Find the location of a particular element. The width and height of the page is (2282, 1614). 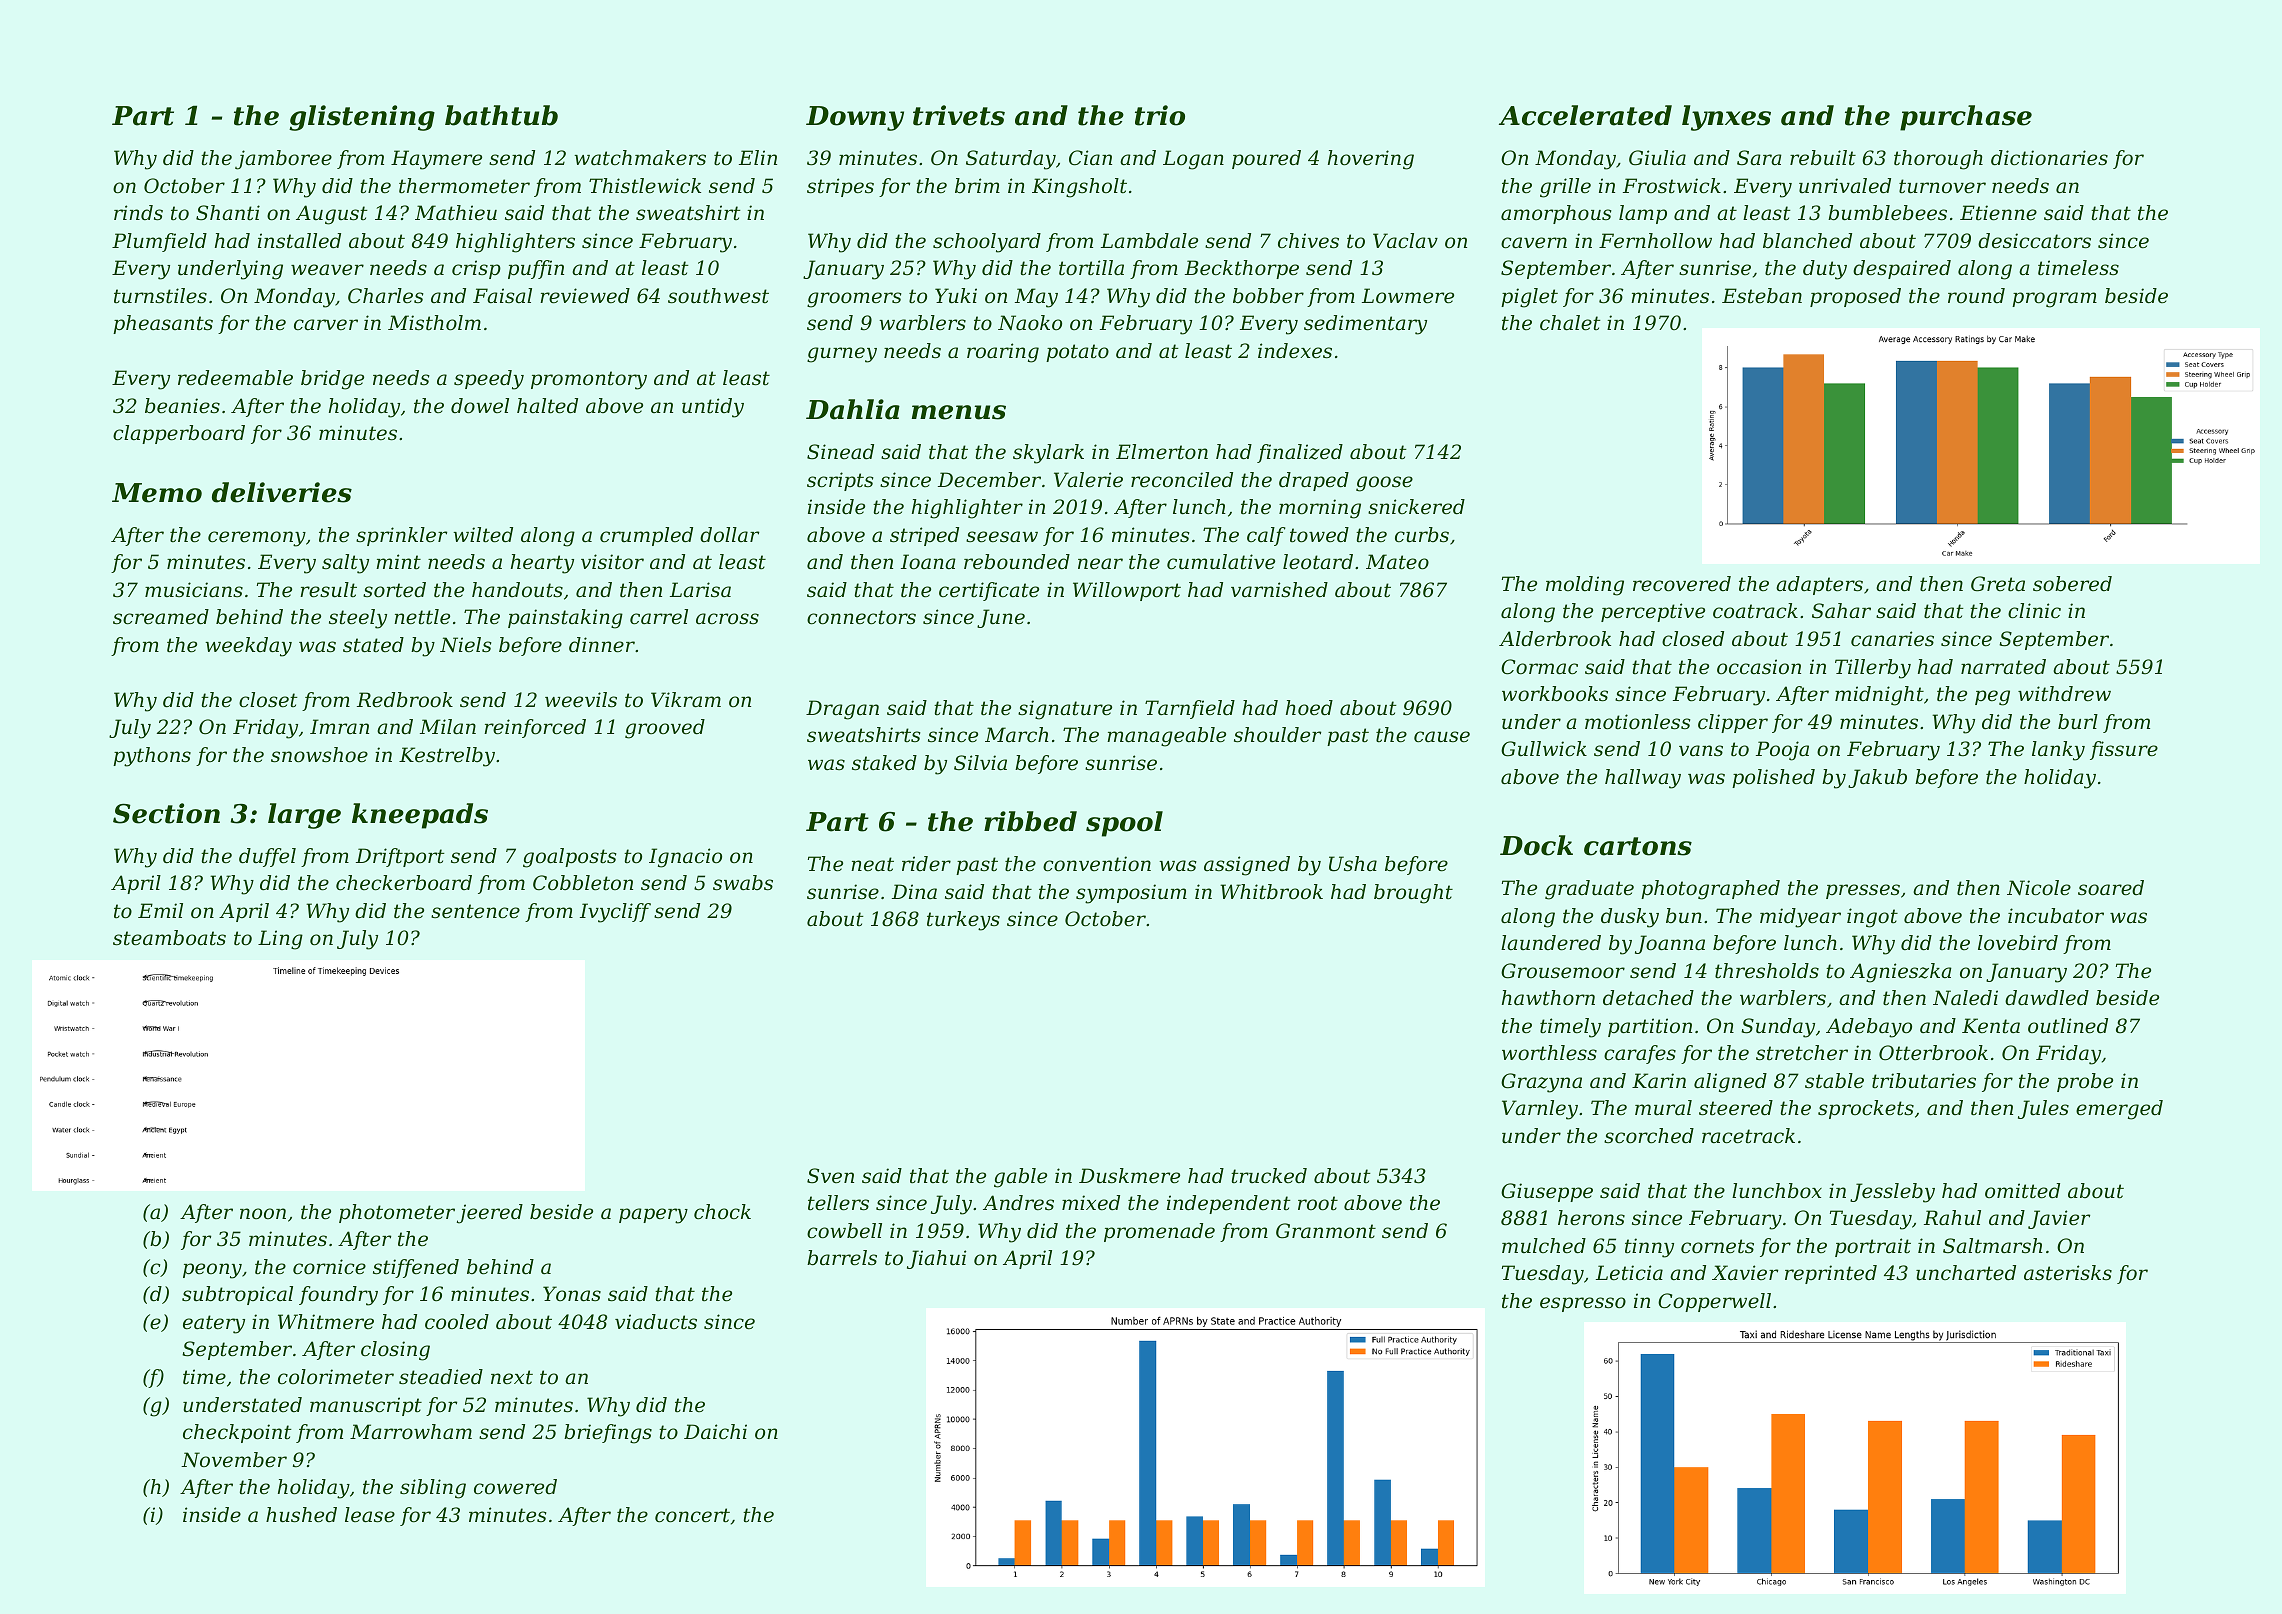

sedimentary is located at coordinates (1365, 325).
